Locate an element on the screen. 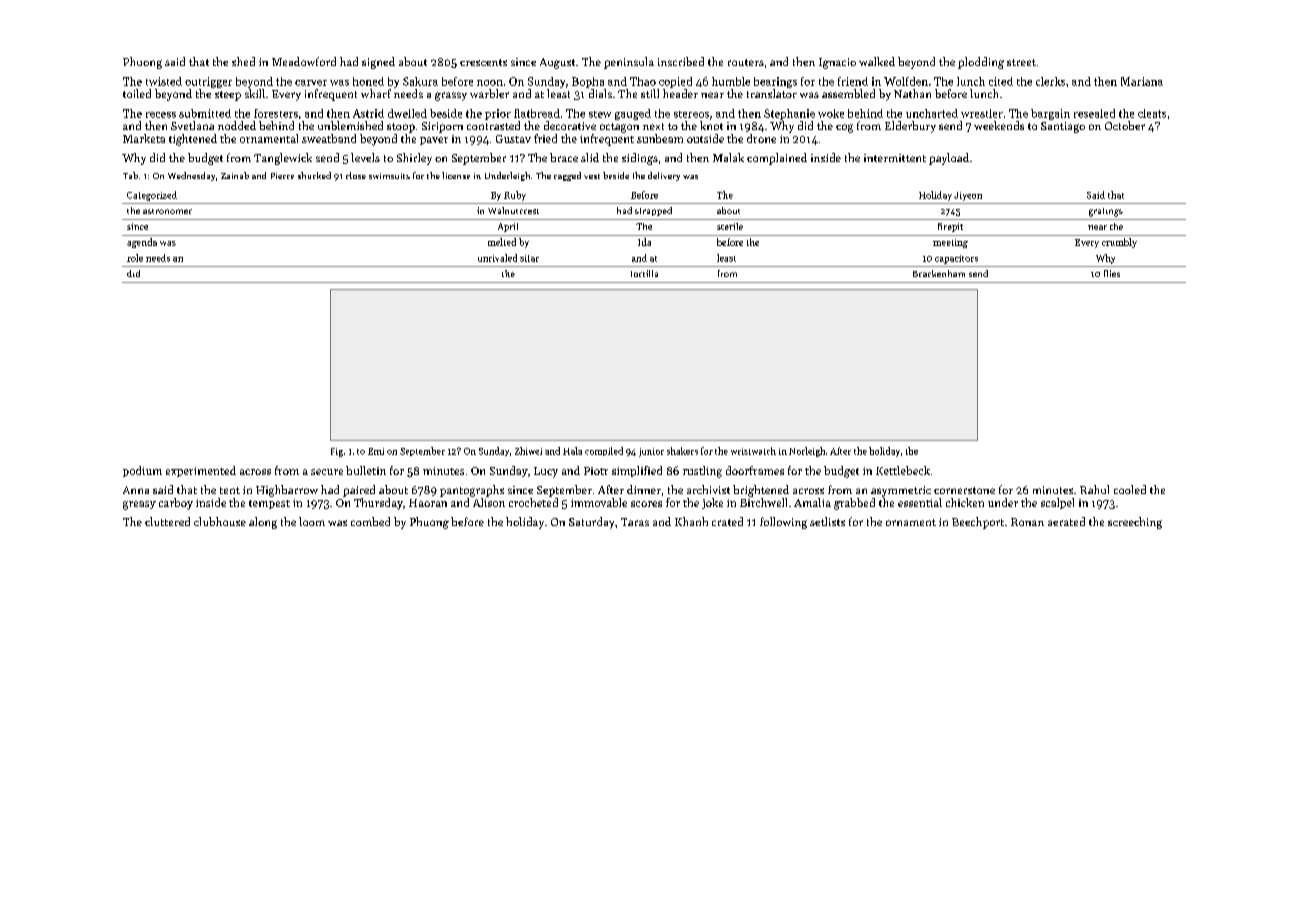 This screenshot has height=924, width=1308. Stephanie is located at coordinates (789, 114).
